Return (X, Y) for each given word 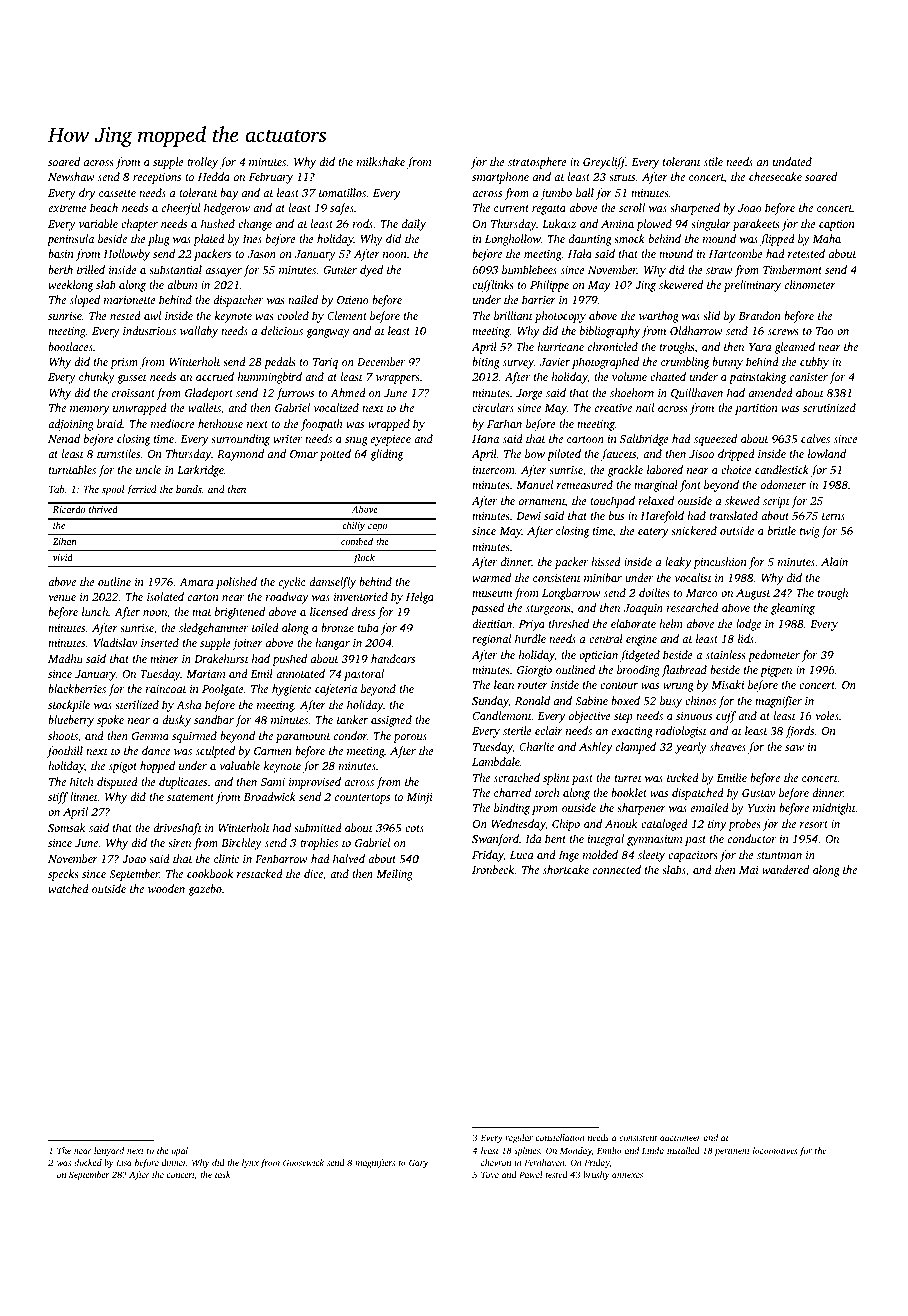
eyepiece (391, 440)
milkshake (381, 161)
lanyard (109, 1151)
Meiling (394, 875)
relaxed (656, 500)
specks (63, 875)
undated (792, 161)
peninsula (70, 240)
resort (814, 824)
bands (189, 490)
